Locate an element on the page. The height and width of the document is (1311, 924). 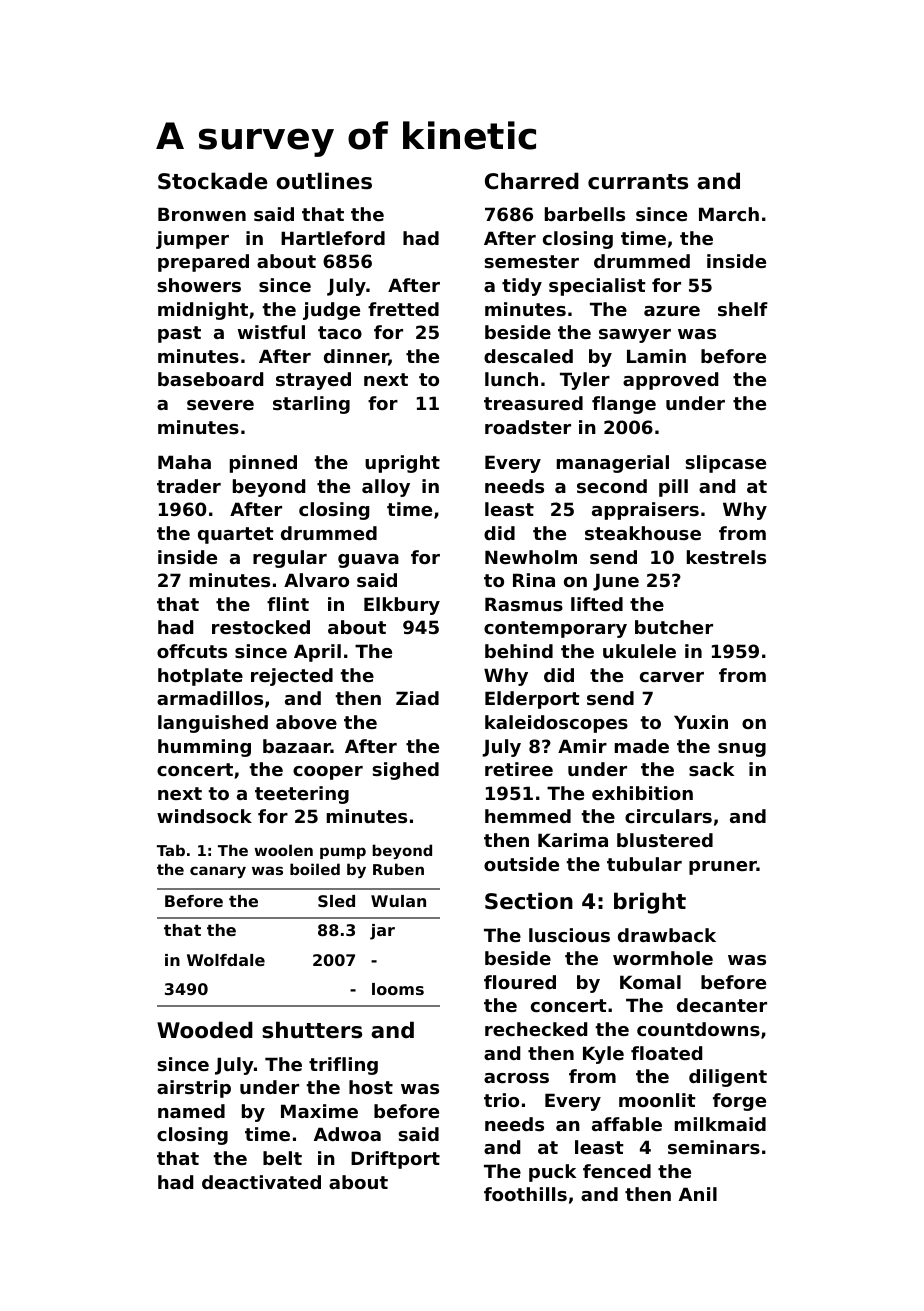
contemporary is located at coordinates (555, 629).
